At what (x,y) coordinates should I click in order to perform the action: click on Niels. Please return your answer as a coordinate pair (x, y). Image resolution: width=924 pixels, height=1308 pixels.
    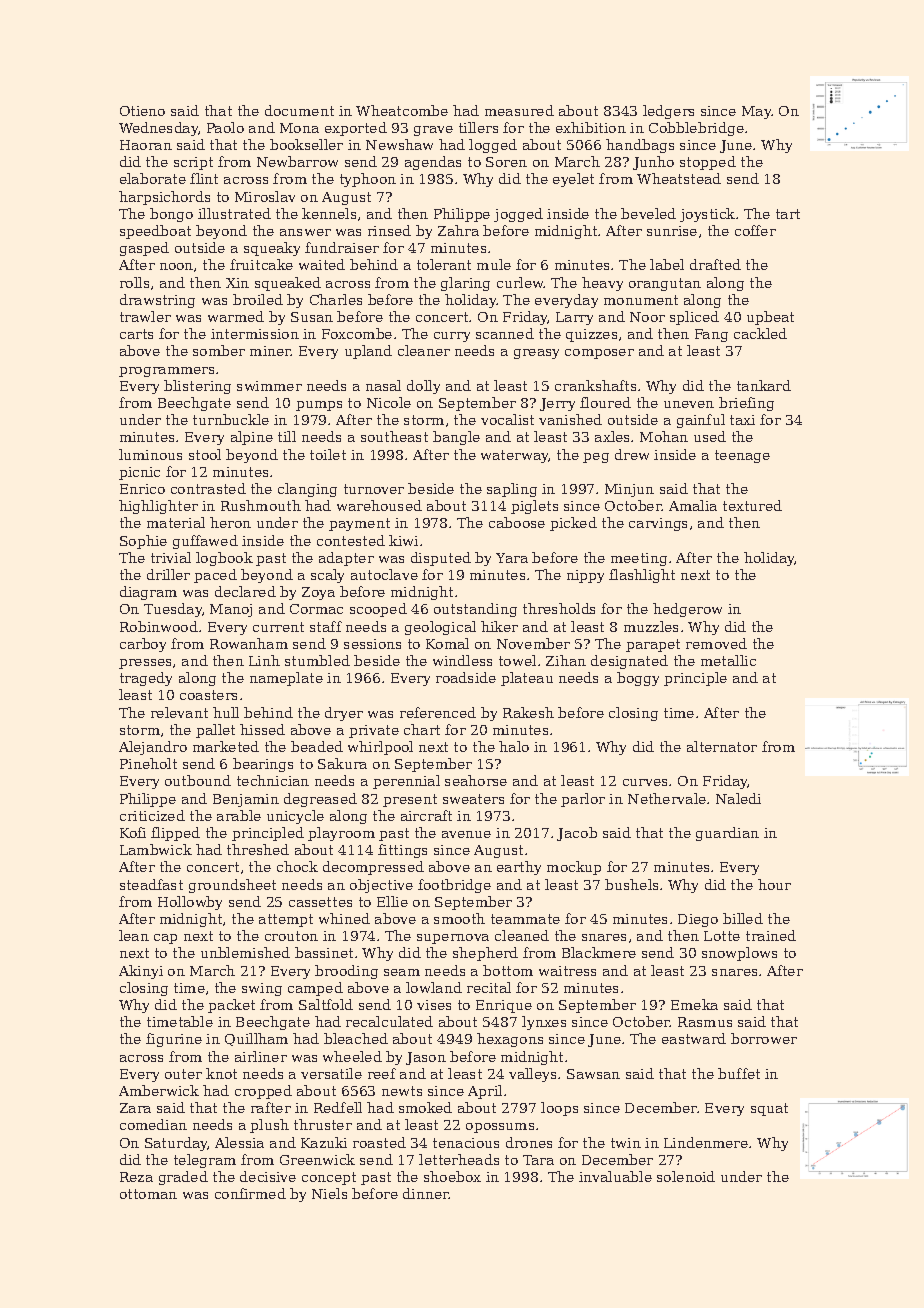
    Looking at the image, I should click on (329, 1193).
